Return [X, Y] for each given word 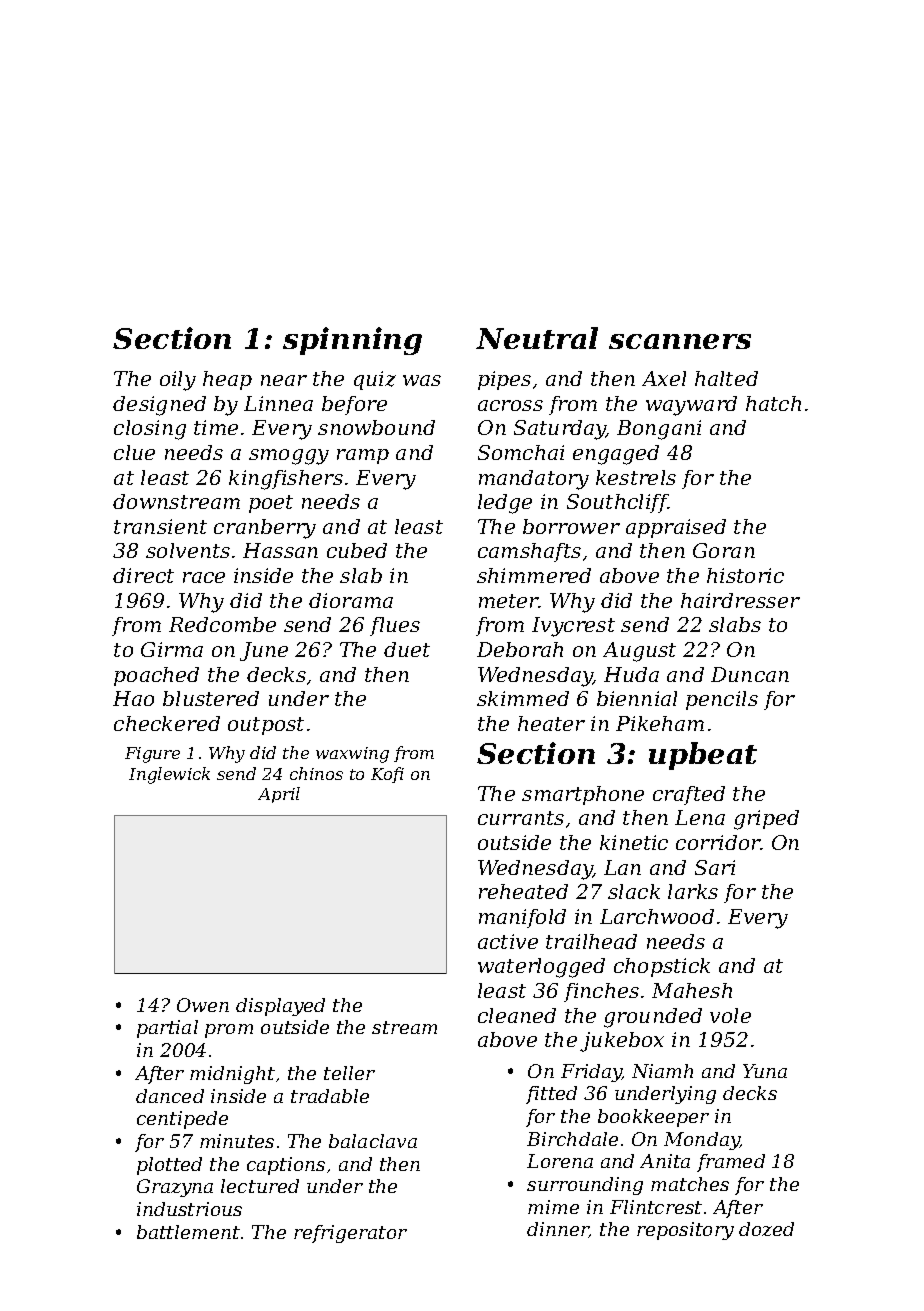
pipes [504, 380]
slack [634, 891]
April [279, 795]
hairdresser [740, 600]
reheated [523, 891]
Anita [665, 1161]
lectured [260, 1186]
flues [395, 626]
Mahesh [692, 990]
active [508, 941]
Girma [172, 649]
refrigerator [350, 1234]
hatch [773, 403]
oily [178, 381]
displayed [280, 1007]
